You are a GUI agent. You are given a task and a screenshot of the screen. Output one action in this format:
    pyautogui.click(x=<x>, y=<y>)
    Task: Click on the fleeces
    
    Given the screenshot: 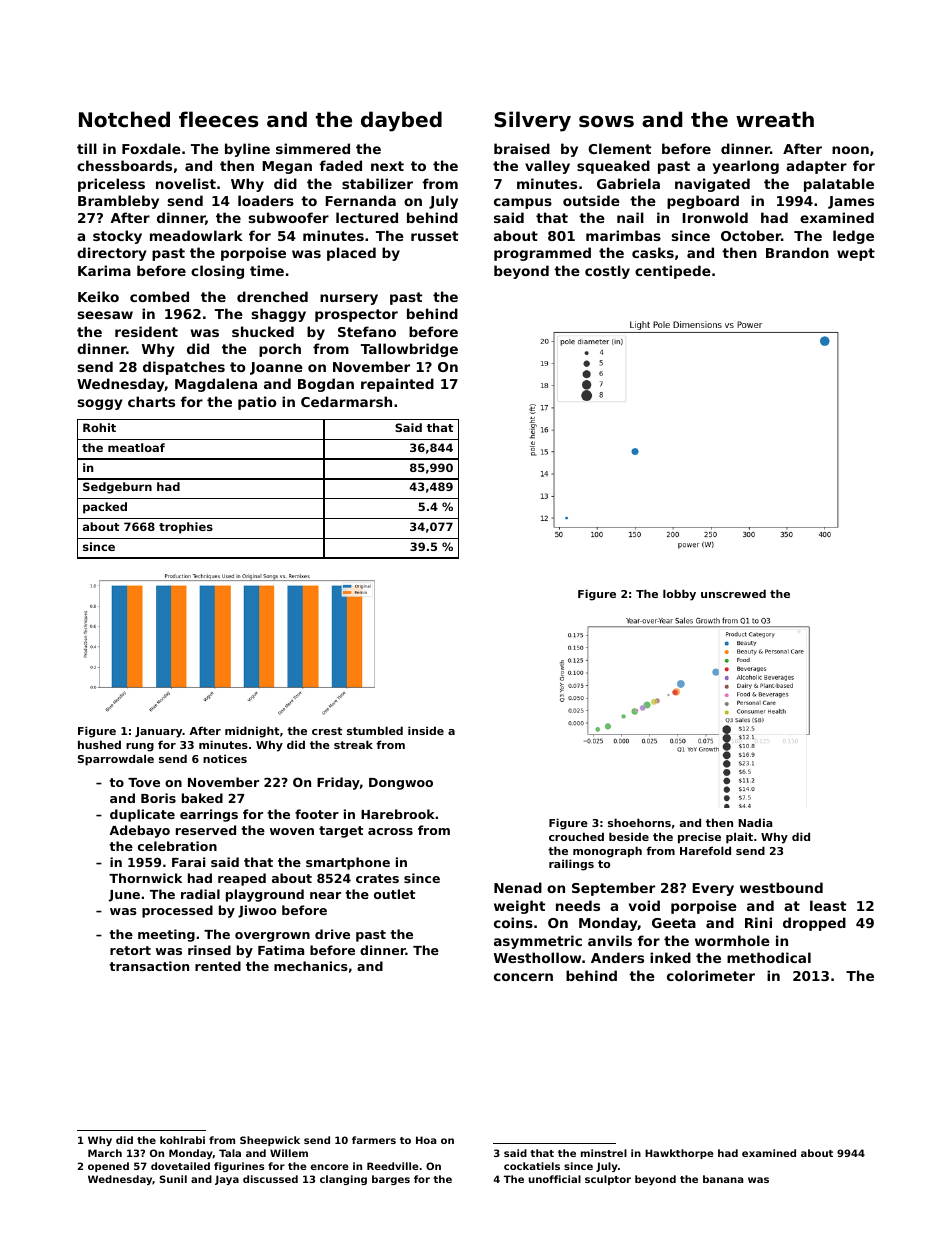 What is the action you would take?
    pyautogui.click(x=218, y=119)
